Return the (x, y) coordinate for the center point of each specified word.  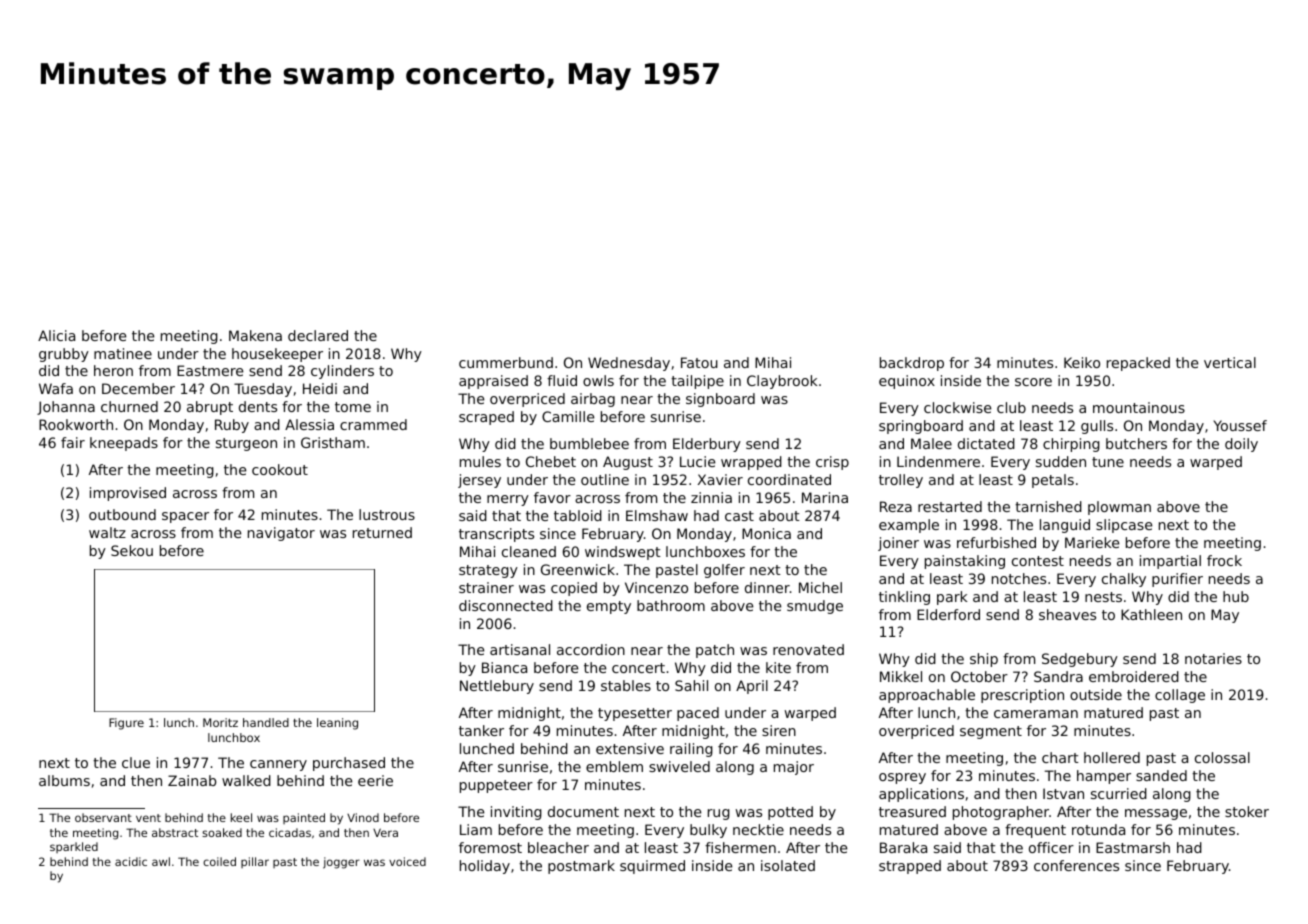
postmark (581, 867)
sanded (1161, 775)
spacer (185, 517)
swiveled (679, 766)
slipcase (1124, 526)
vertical (1230, 362)
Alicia (56, 335)
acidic (131, 861)
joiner (898, 544)
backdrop (912, 364)
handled (266, 722)
